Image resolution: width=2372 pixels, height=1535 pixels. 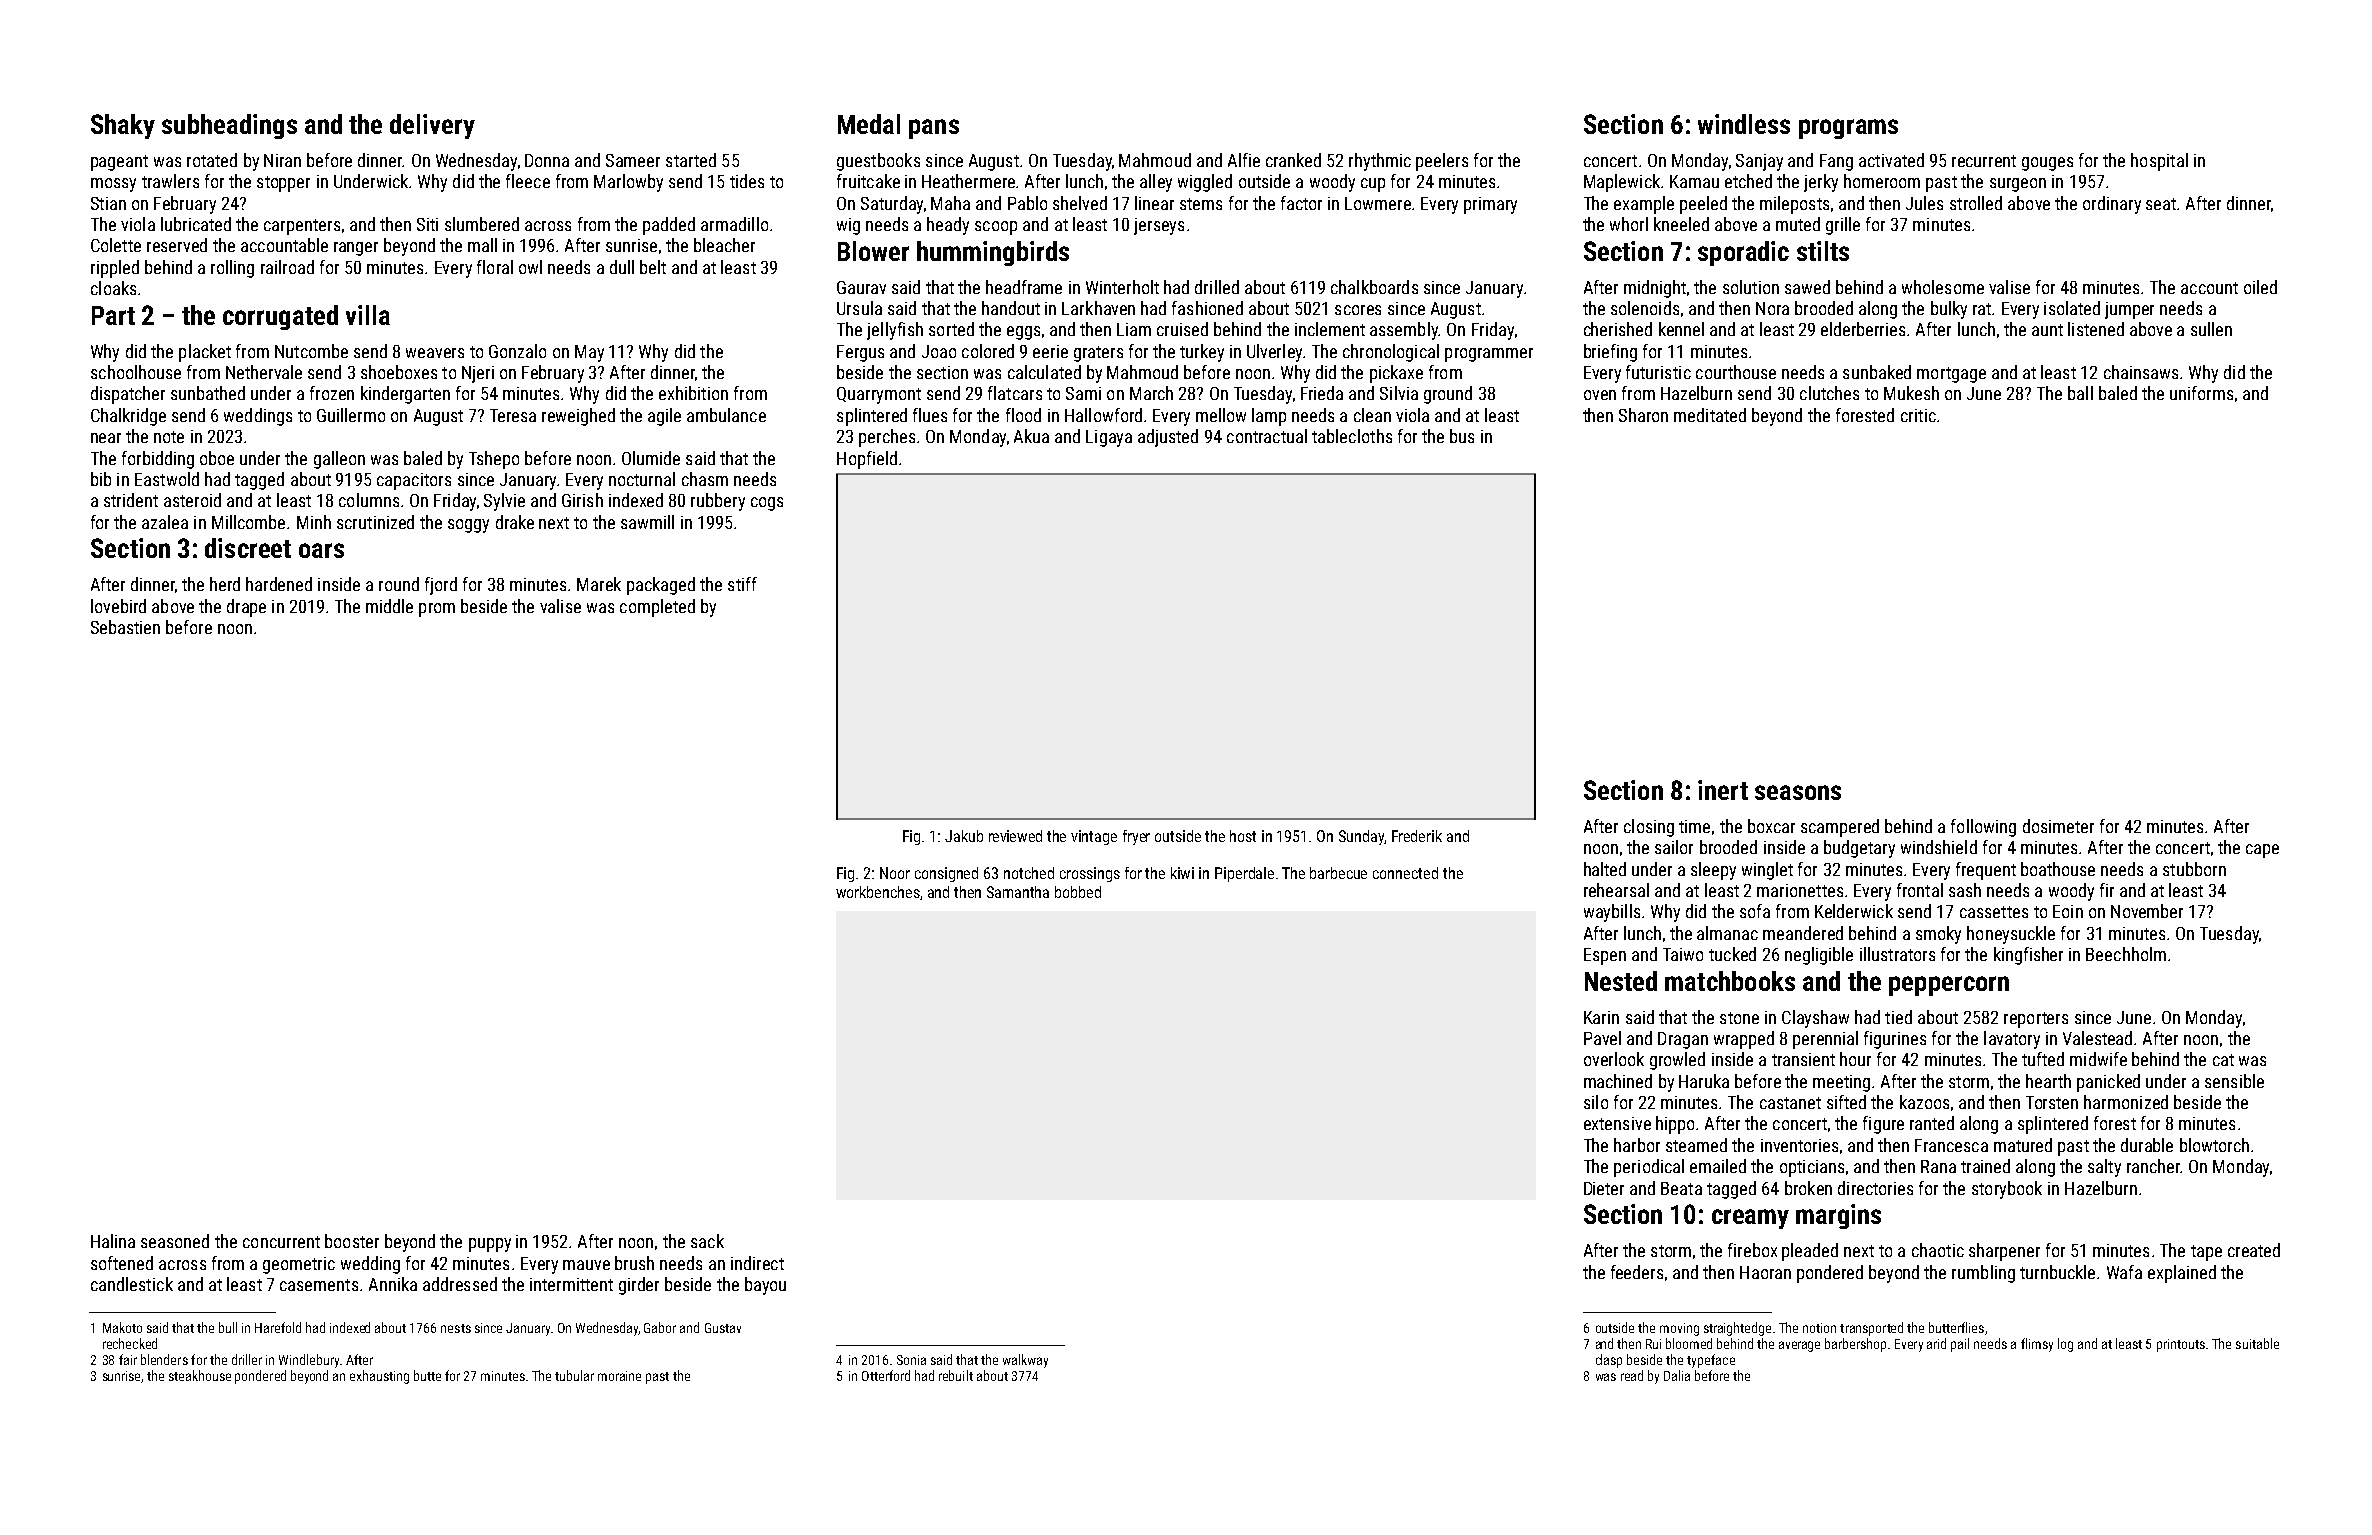 I want to click on walkway, so click(x=1025, y=1361).
